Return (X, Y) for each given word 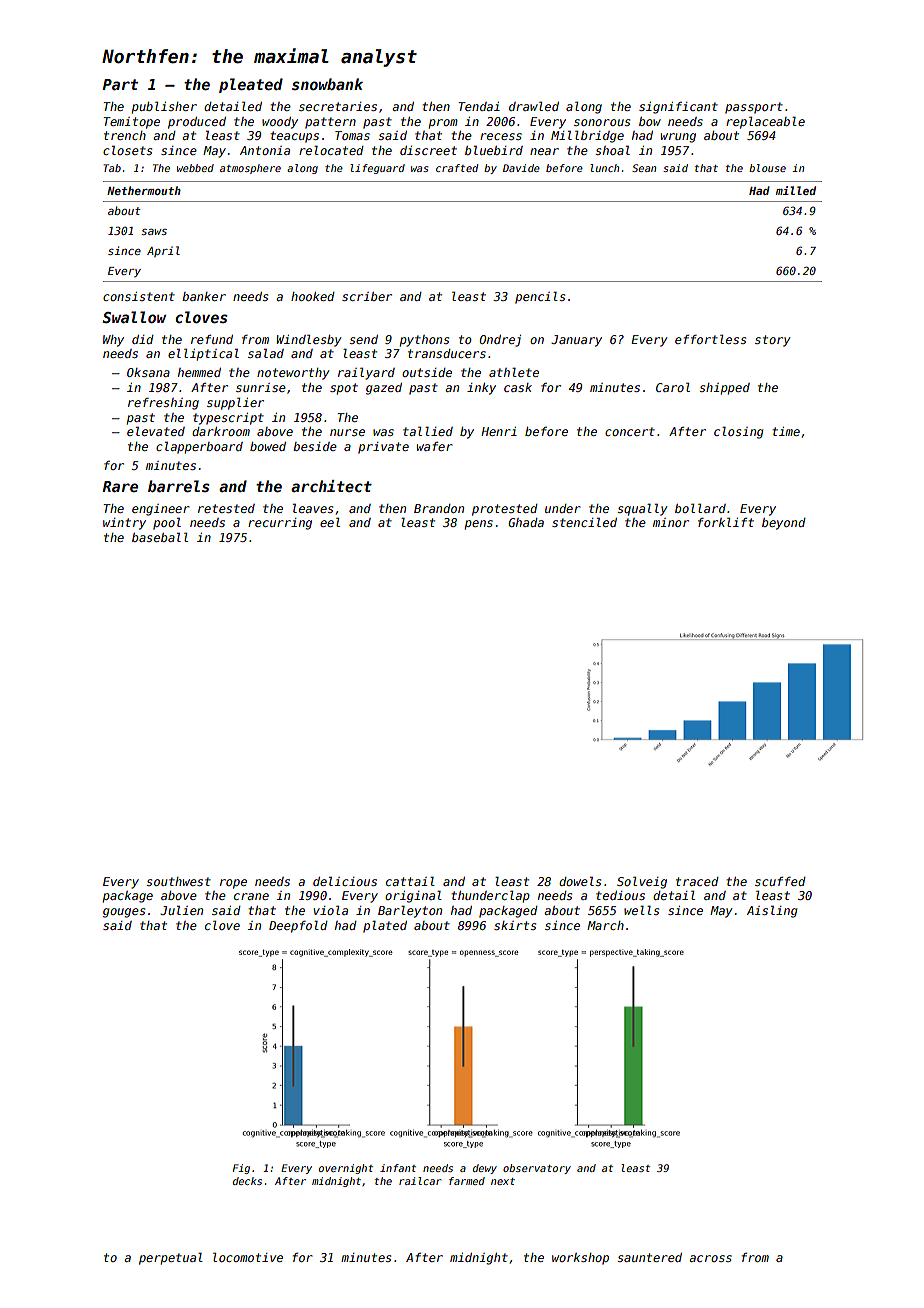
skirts (515, 925)
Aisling (772, 911)
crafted (457, 168)
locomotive (248, 1257)
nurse (347, 432)
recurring (280, 524)
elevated (156, 431)
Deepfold (298, 926)
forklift (726, 522)
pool (167, 523)
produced (197, 123)
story (772, 341)
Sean (644, 168)
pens (478, 525)
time (786, 431)
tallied (428, 431)
